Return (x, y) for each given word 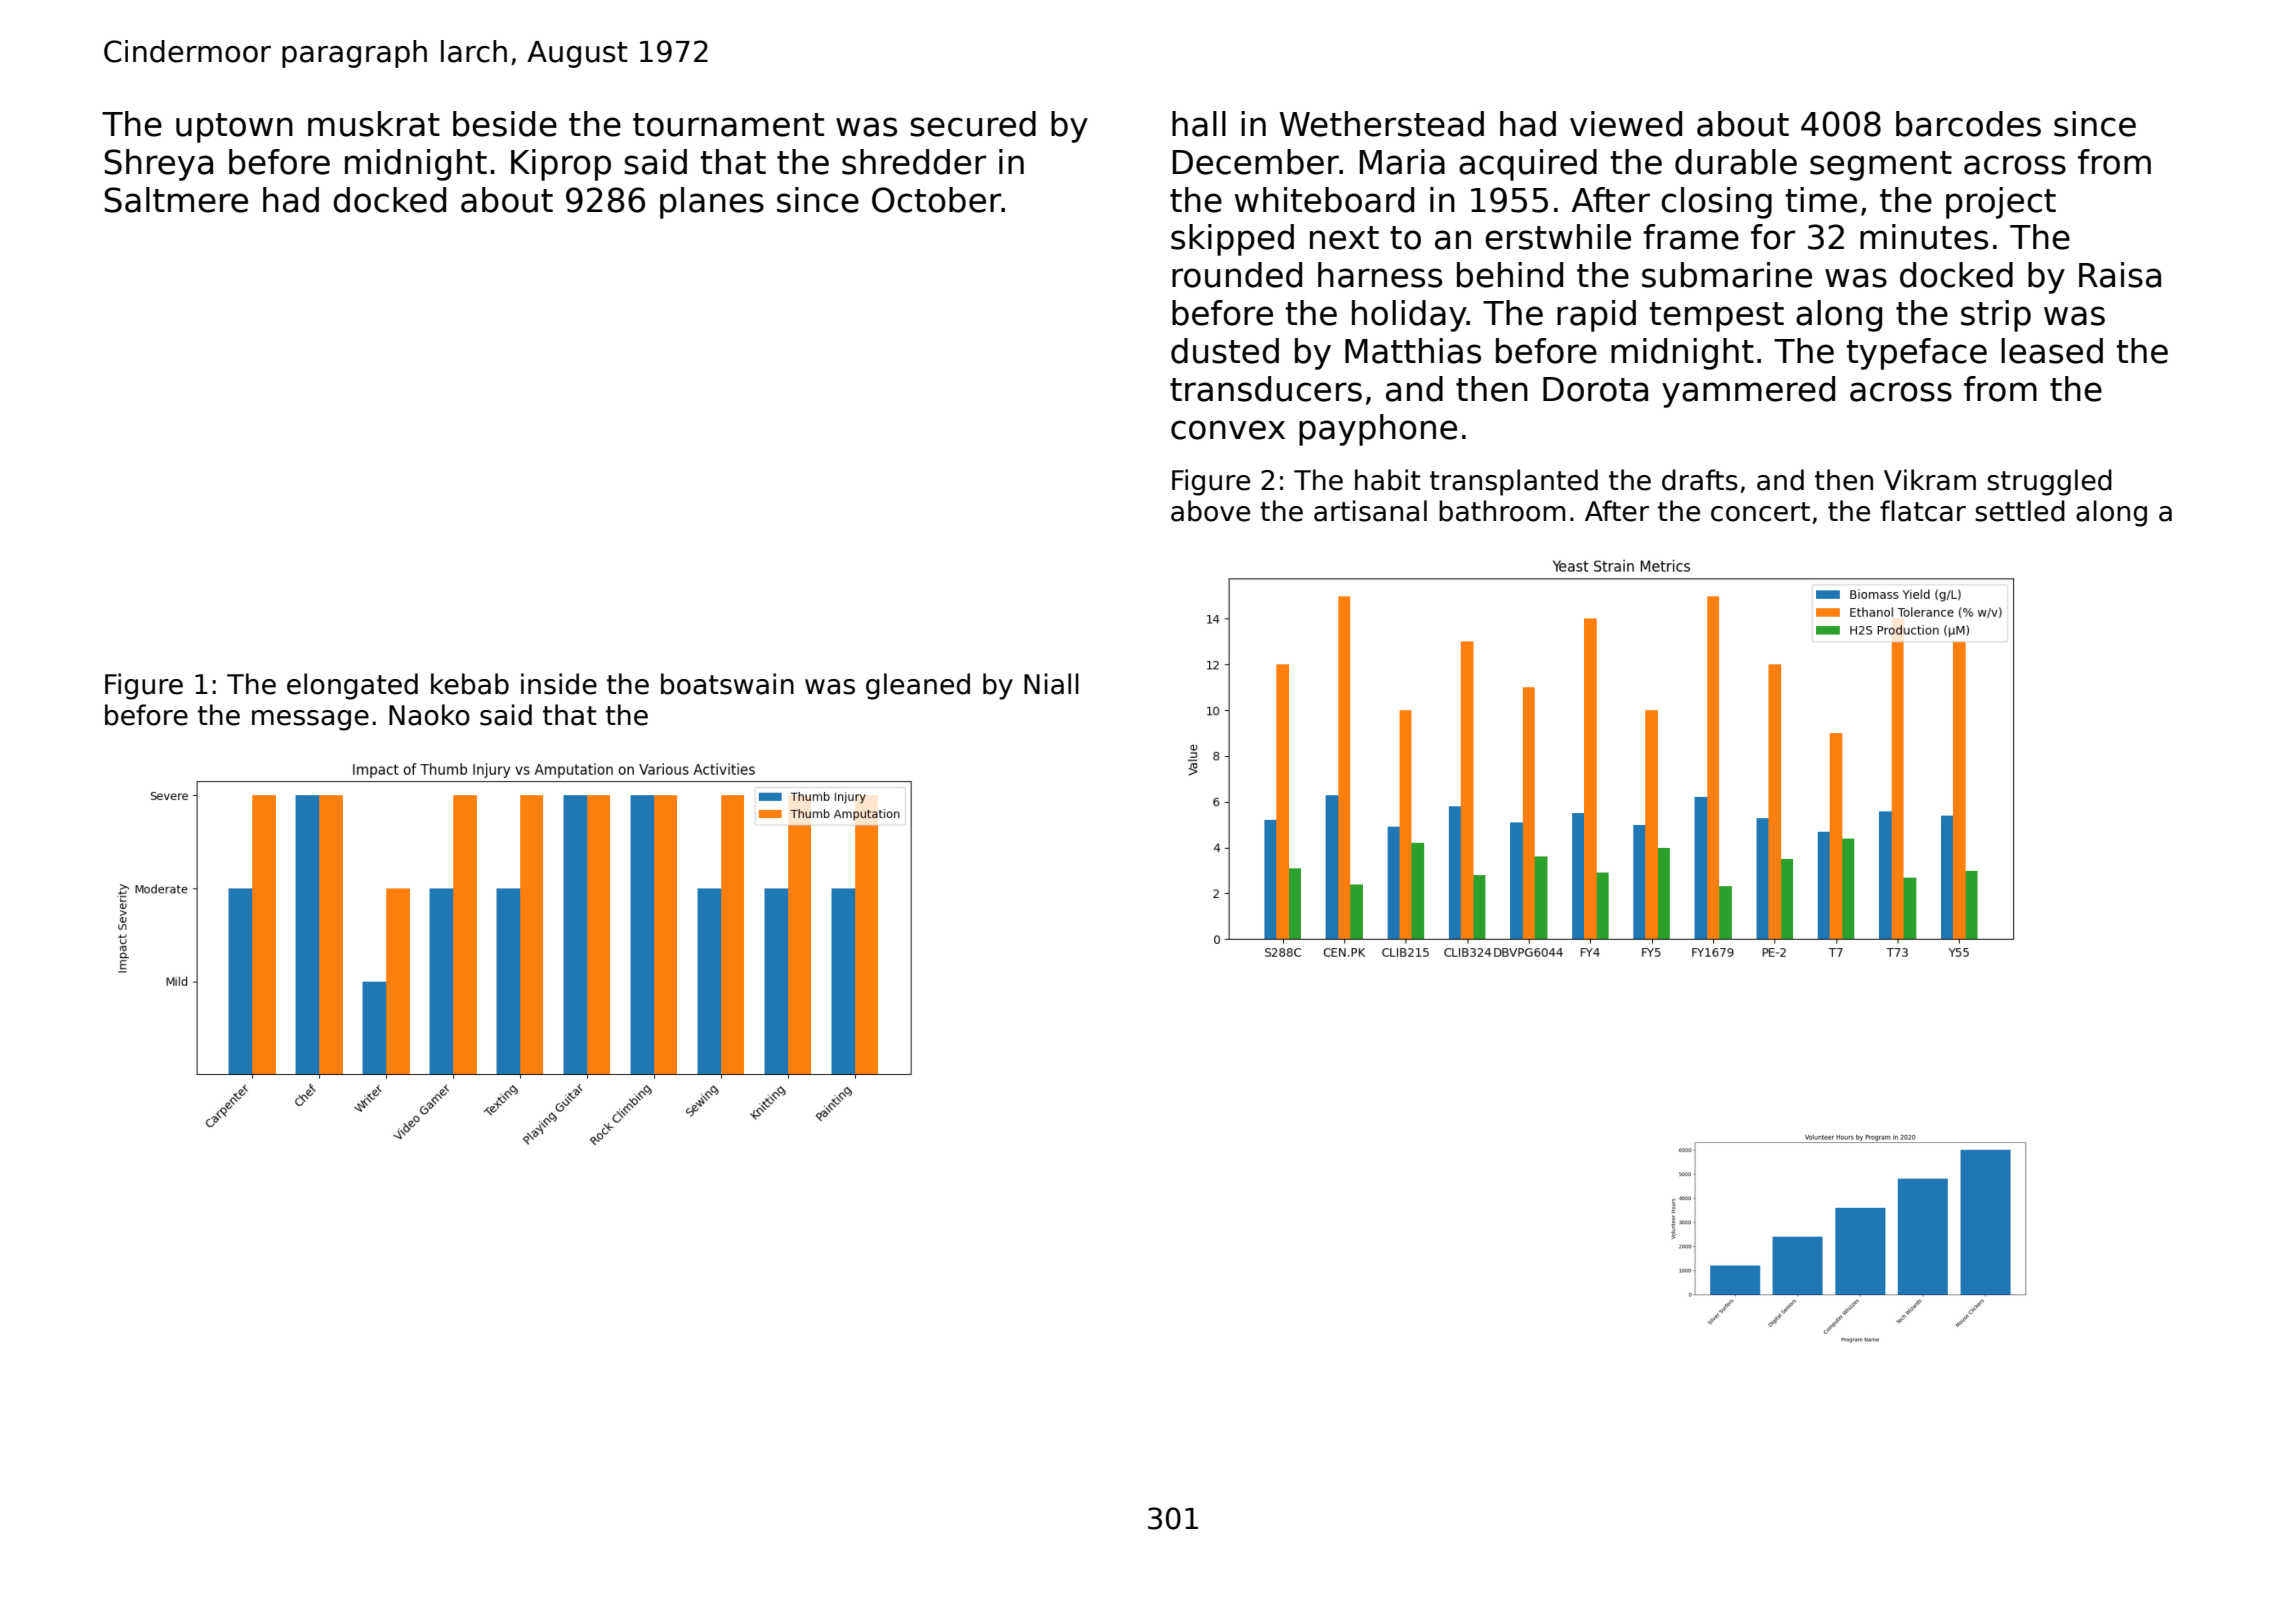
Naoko (429, 715)
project (2001, 203)
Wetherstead (1382, 124)
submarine (1727, 275)
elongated (352, 686)
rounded (1237, 275)
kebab (470, 684)
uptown (234, 128)
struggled (2049, 482)
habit (1388, 480)
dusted (1225, 351)
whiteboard (1324, 200)
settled (2020, 511)
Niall (1051, 684)
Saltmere (176, 200)
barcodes (1968, 124)
